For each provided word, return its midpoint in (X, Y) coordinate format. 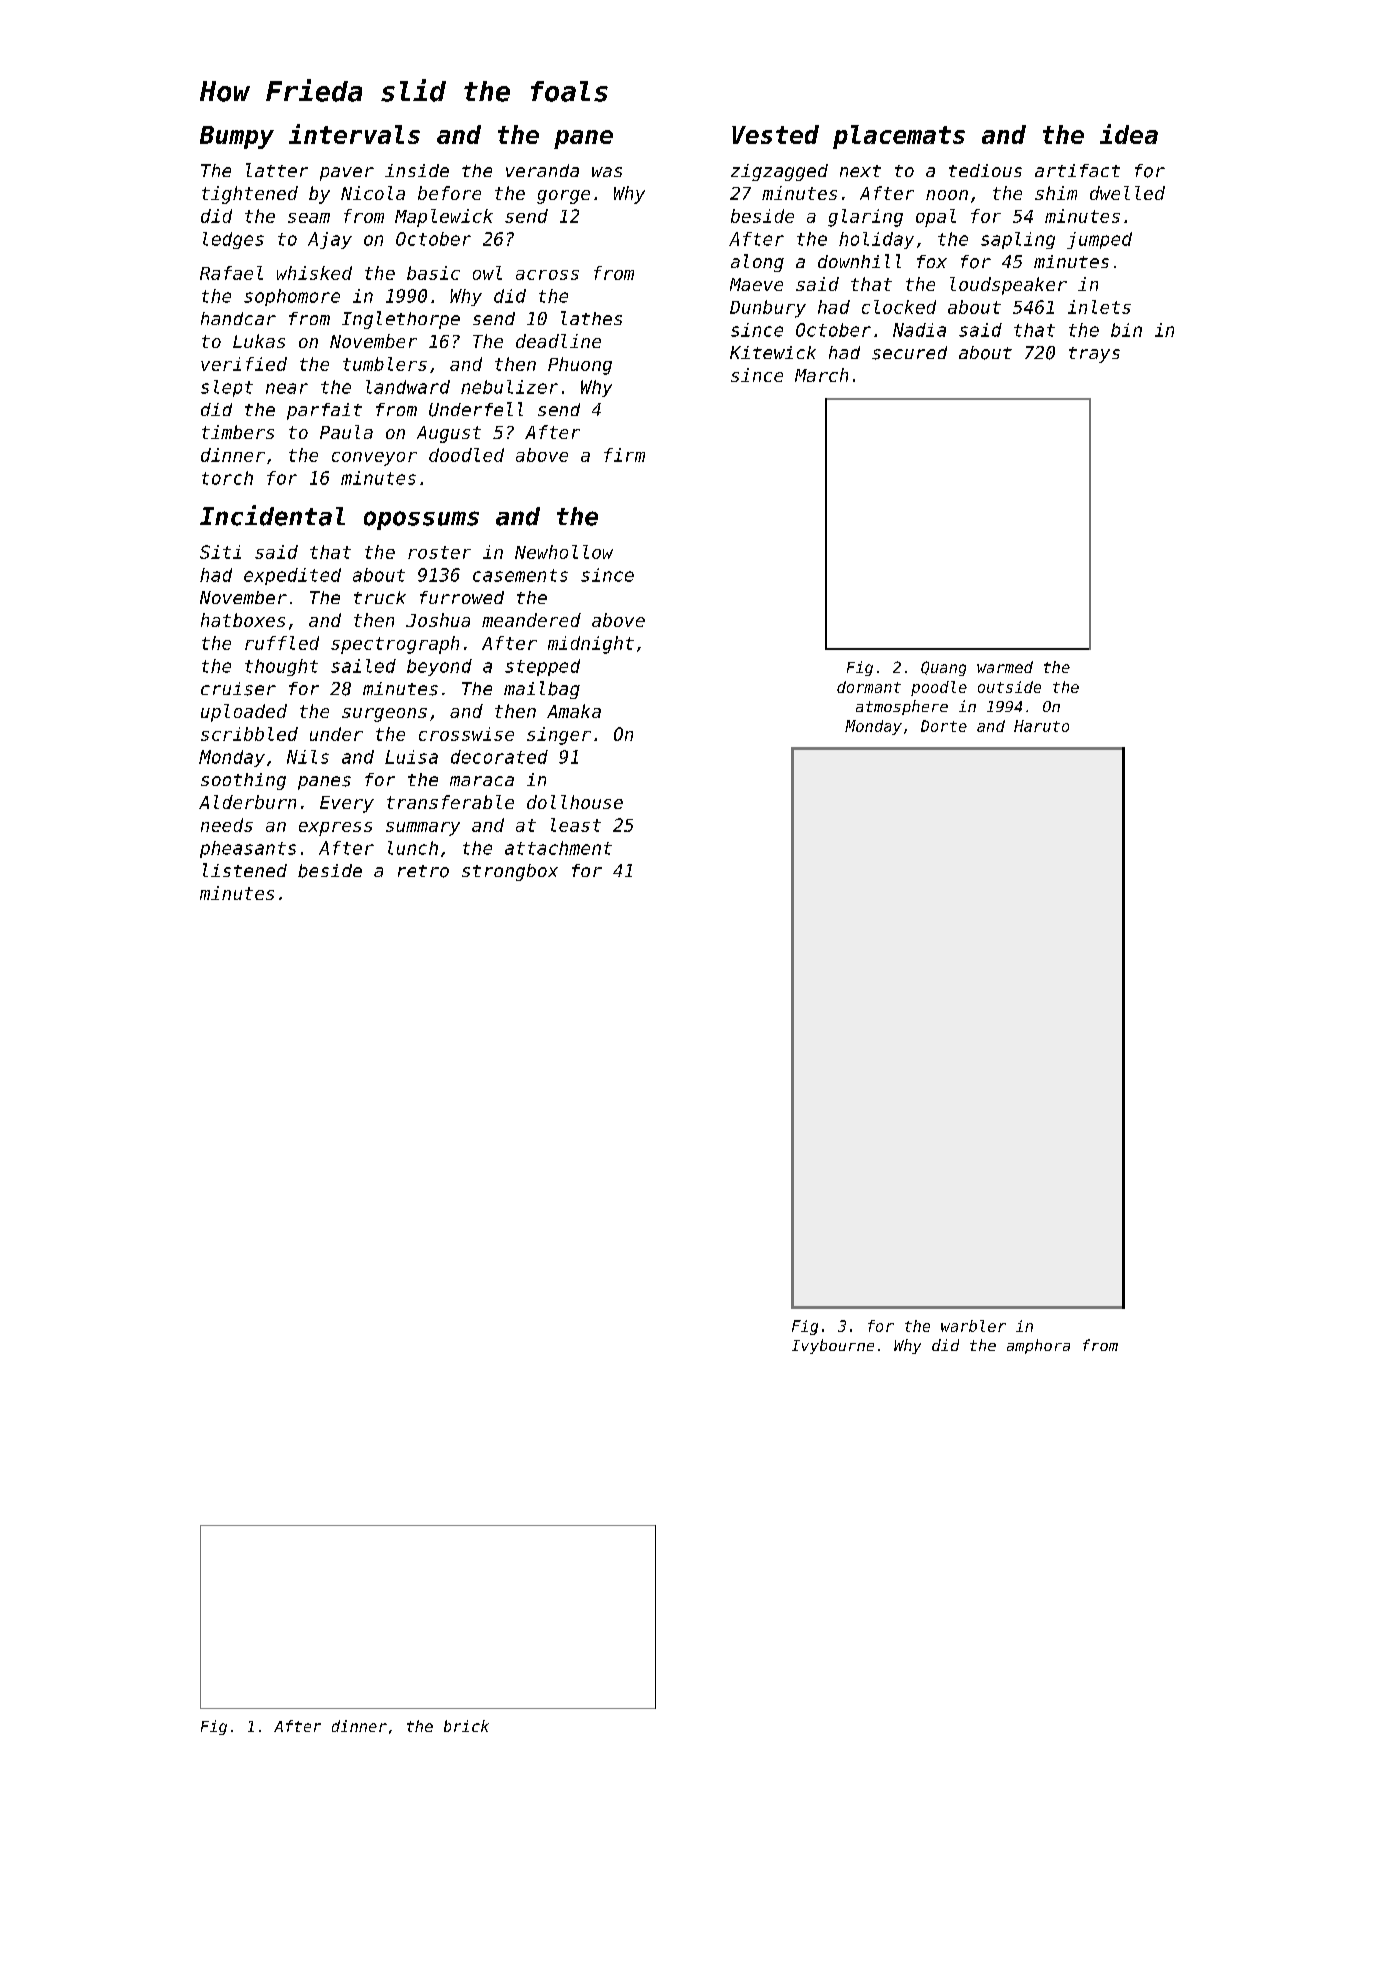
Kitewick (773, 352)
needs (227, 825)
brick (466, 1726)
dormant (869, 687)
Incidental (272, 515)
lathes (591, 318)
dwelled (1127, 193)
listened (245, 870)
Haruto (1041, 726)
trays (1094, 355)
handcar (238, 318)
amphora (1038, 1346)
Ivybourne (833, 1346)
